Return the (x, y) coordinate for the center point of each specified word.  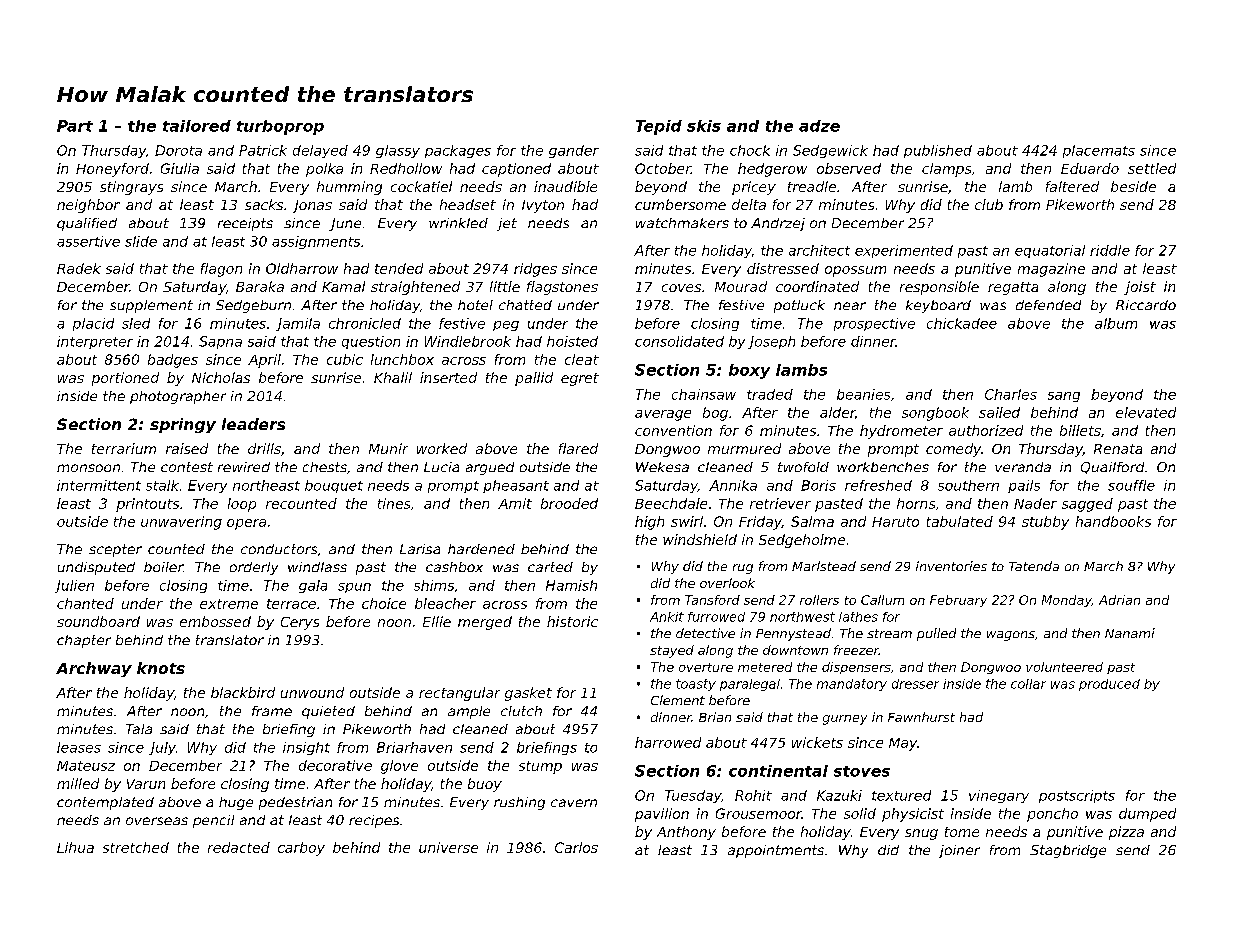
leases (79, 747)
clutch (521, 711)
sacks (264, 204)
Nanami (1130, 633)
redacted (239, 847)
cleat (582, 359)
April (264, 361)
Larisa (420, 549)
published (938, 151)
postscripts (1077, 796)
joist (1140, 288)
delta (749, 204)
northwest (802, 617)
